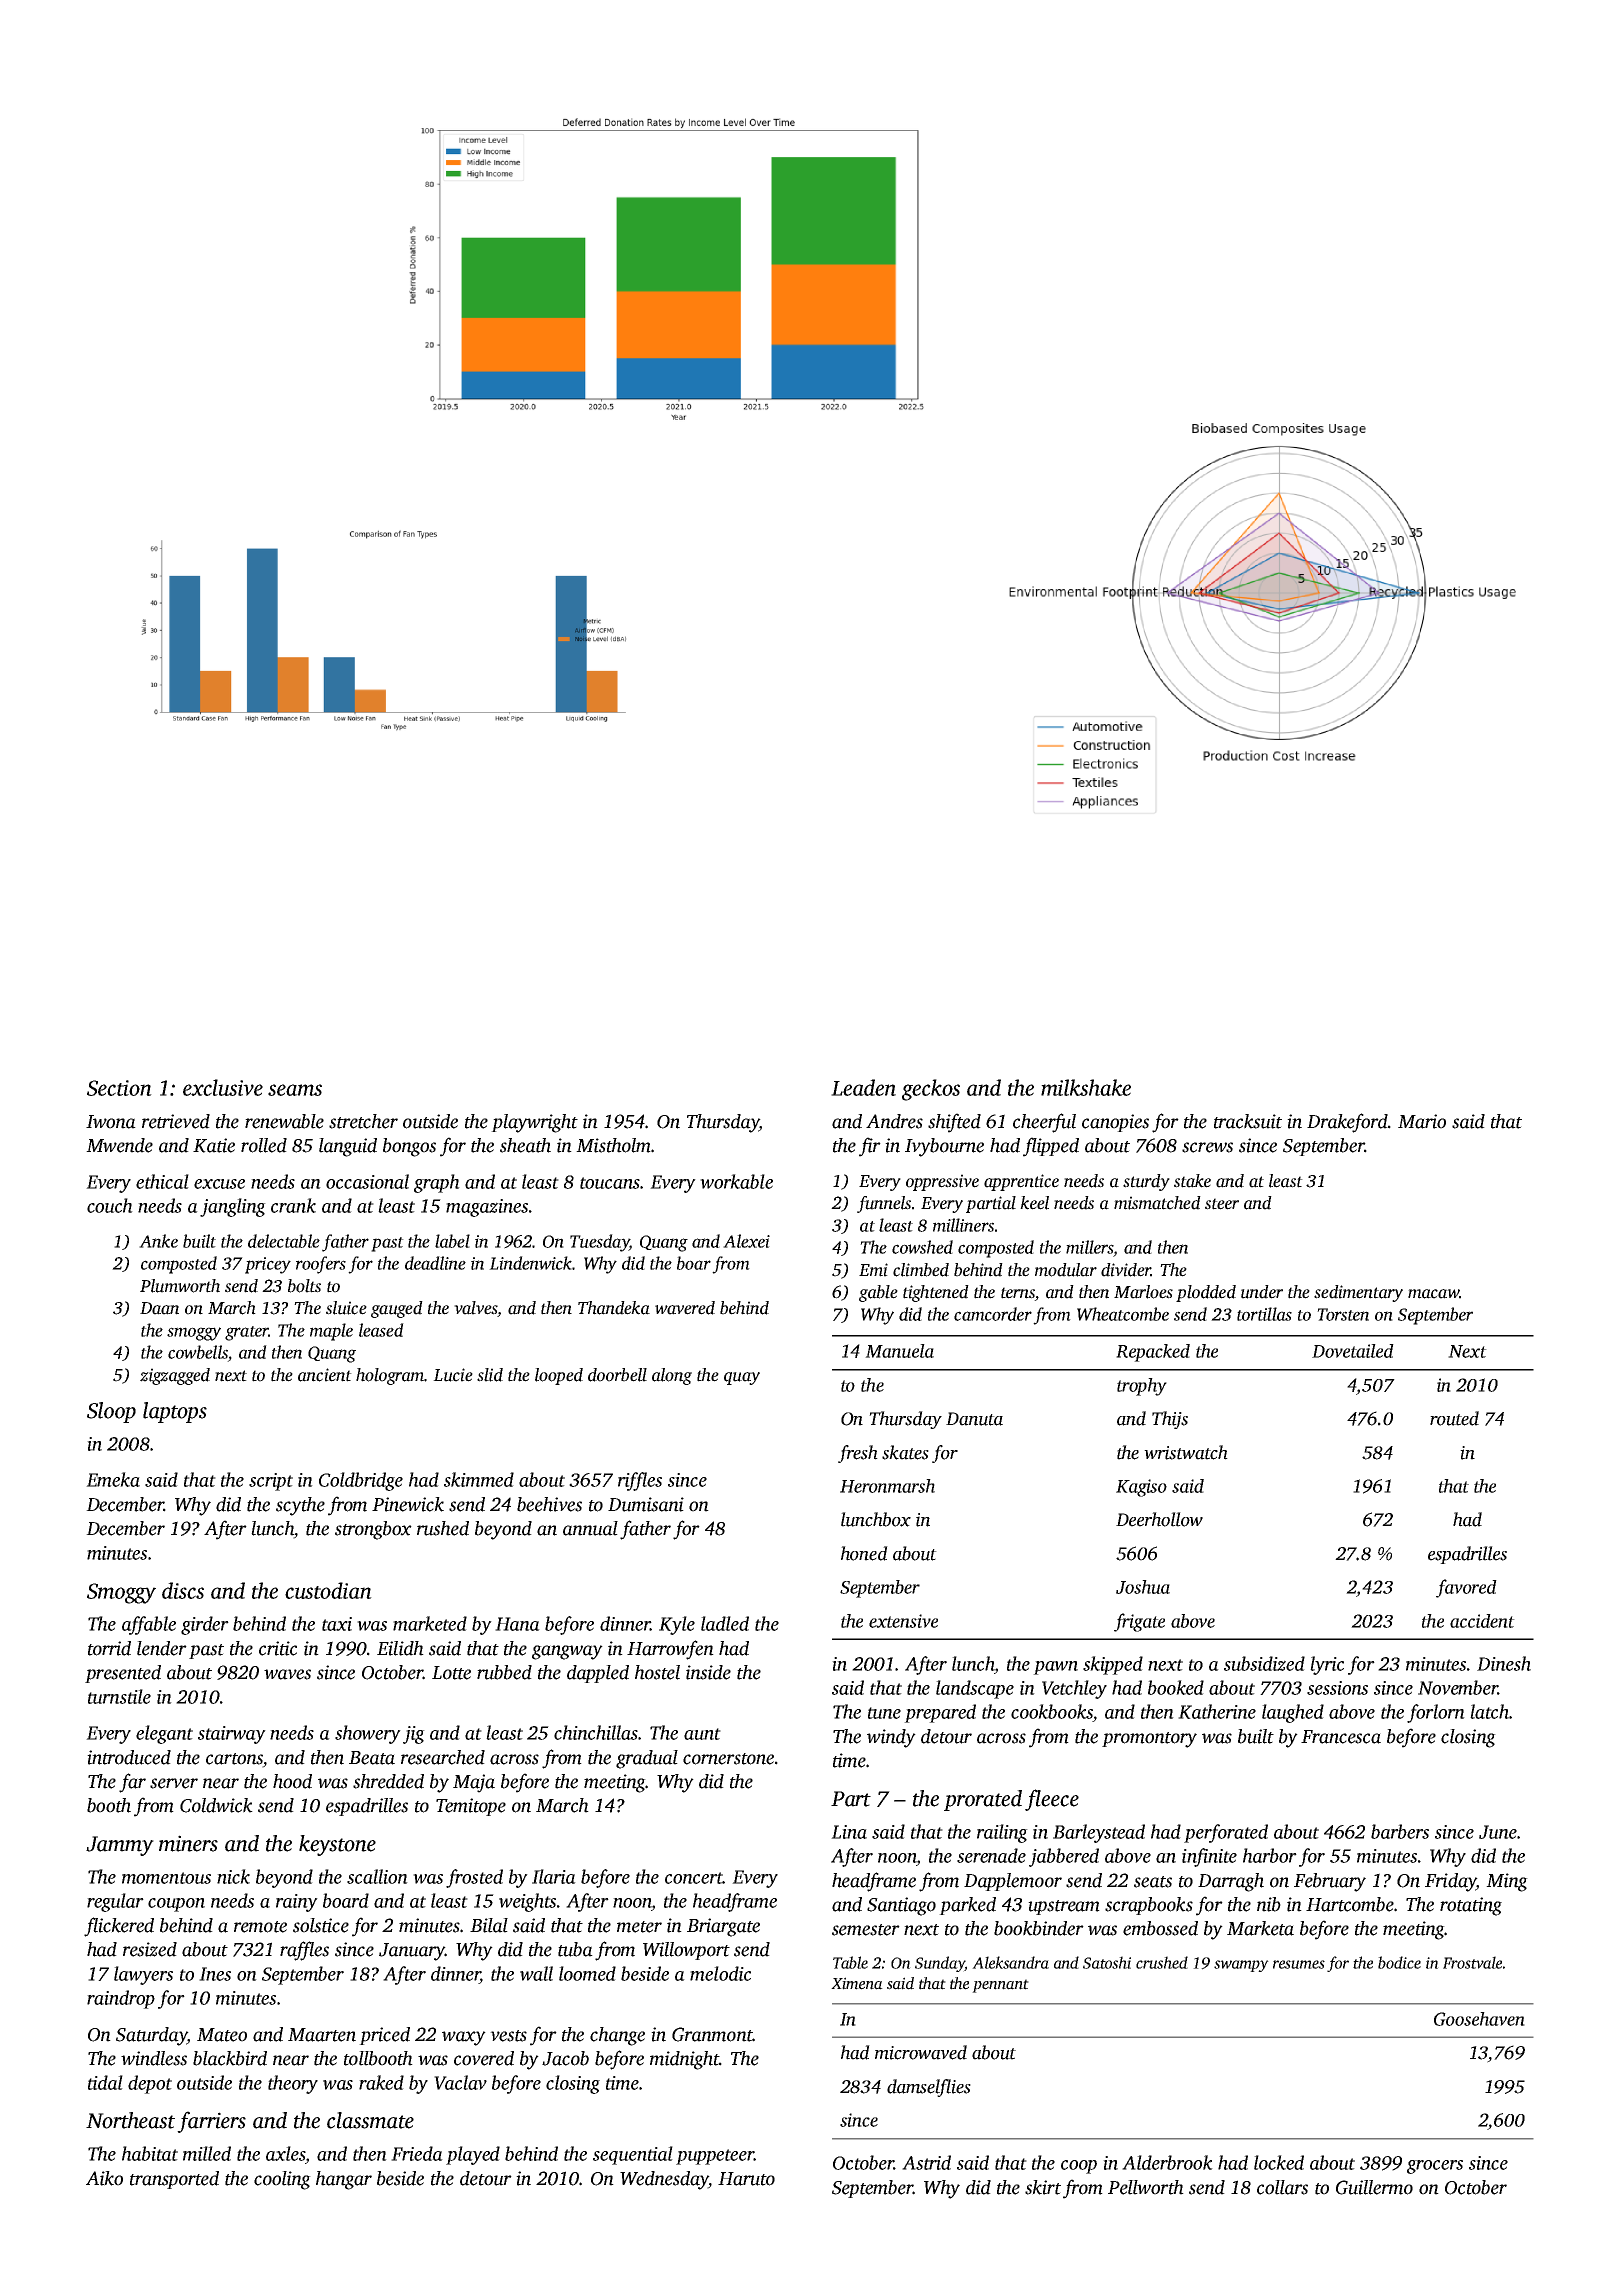  Describe the element at coordinates (247, 1333) in the screenshot. I see `grater` at that location.
